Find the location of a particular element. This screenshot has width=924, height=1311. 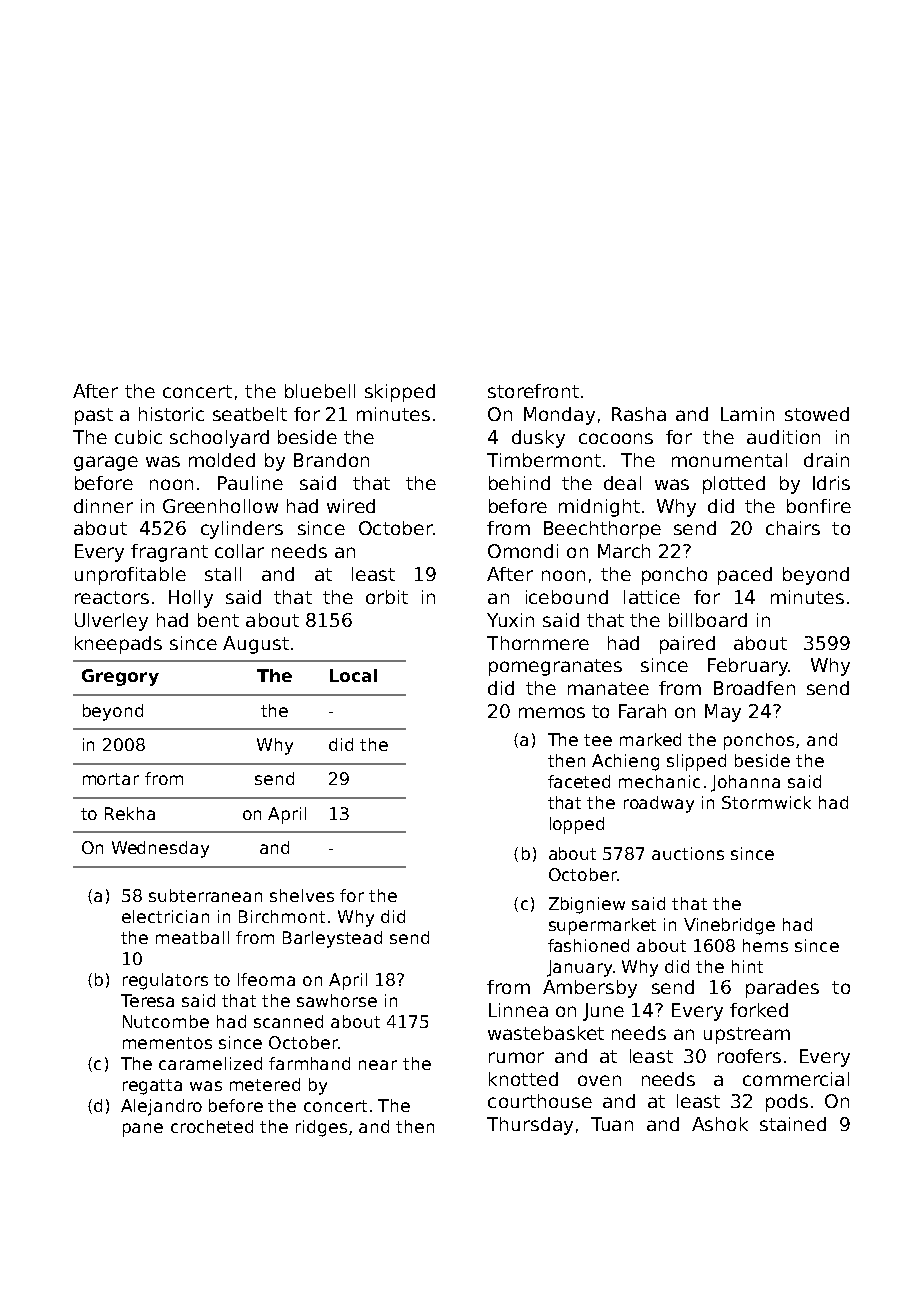

bluebell is located at coordinates (320, 391).
